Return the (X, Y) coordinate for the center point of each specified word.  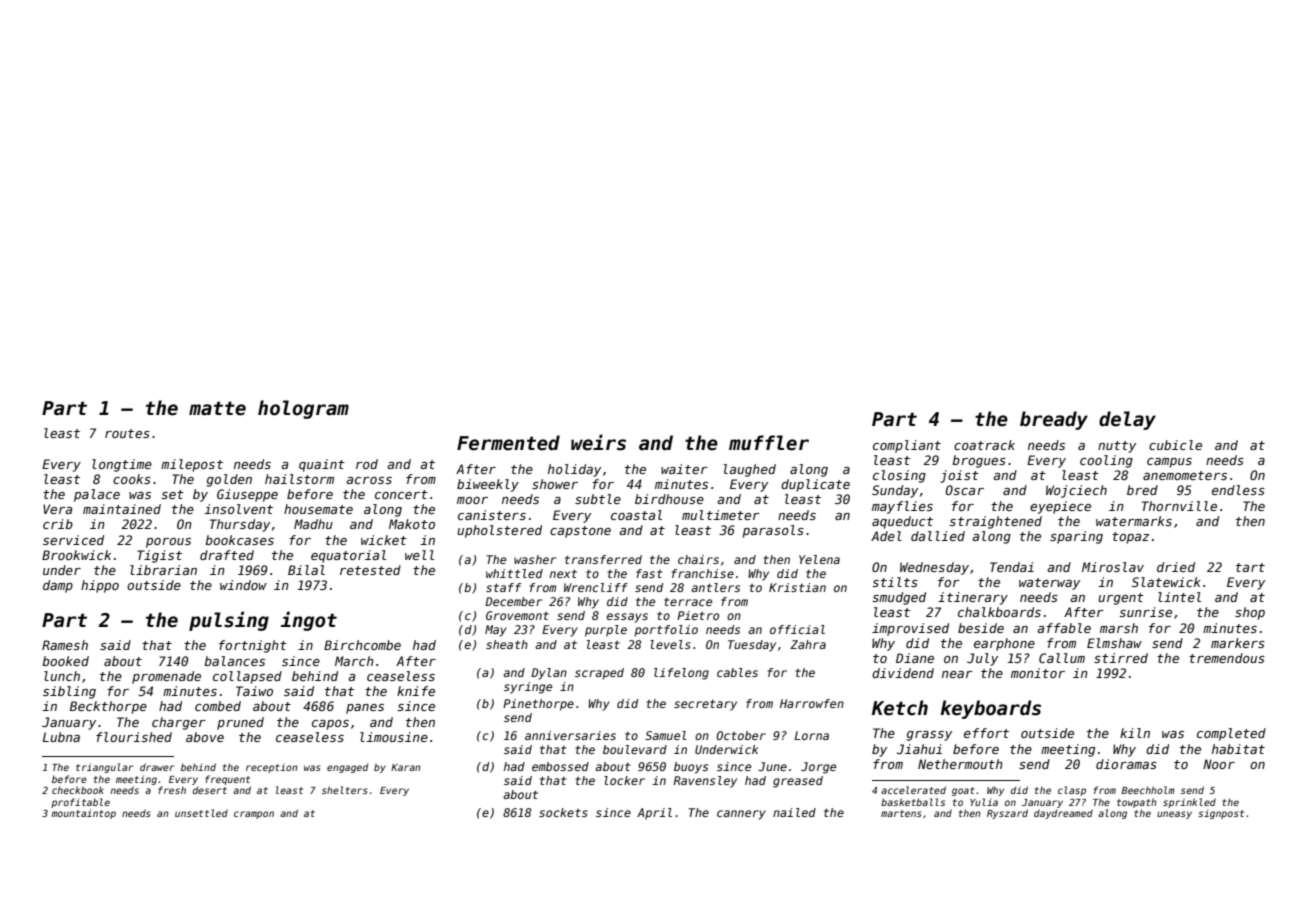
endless (1238, 490)
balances (234, 661)
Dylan (549, 674)
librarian (163, 570)
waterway (1049, 584)
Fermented (508, 443)
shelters (345, 790)
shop (1250, 613)
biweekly (488, 485)
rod (367, 464)
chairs (698, 559)
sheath (507, 644)
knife (416, 691)
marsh (1119, 628)
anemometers (1185, 475)
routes (127, 433)
